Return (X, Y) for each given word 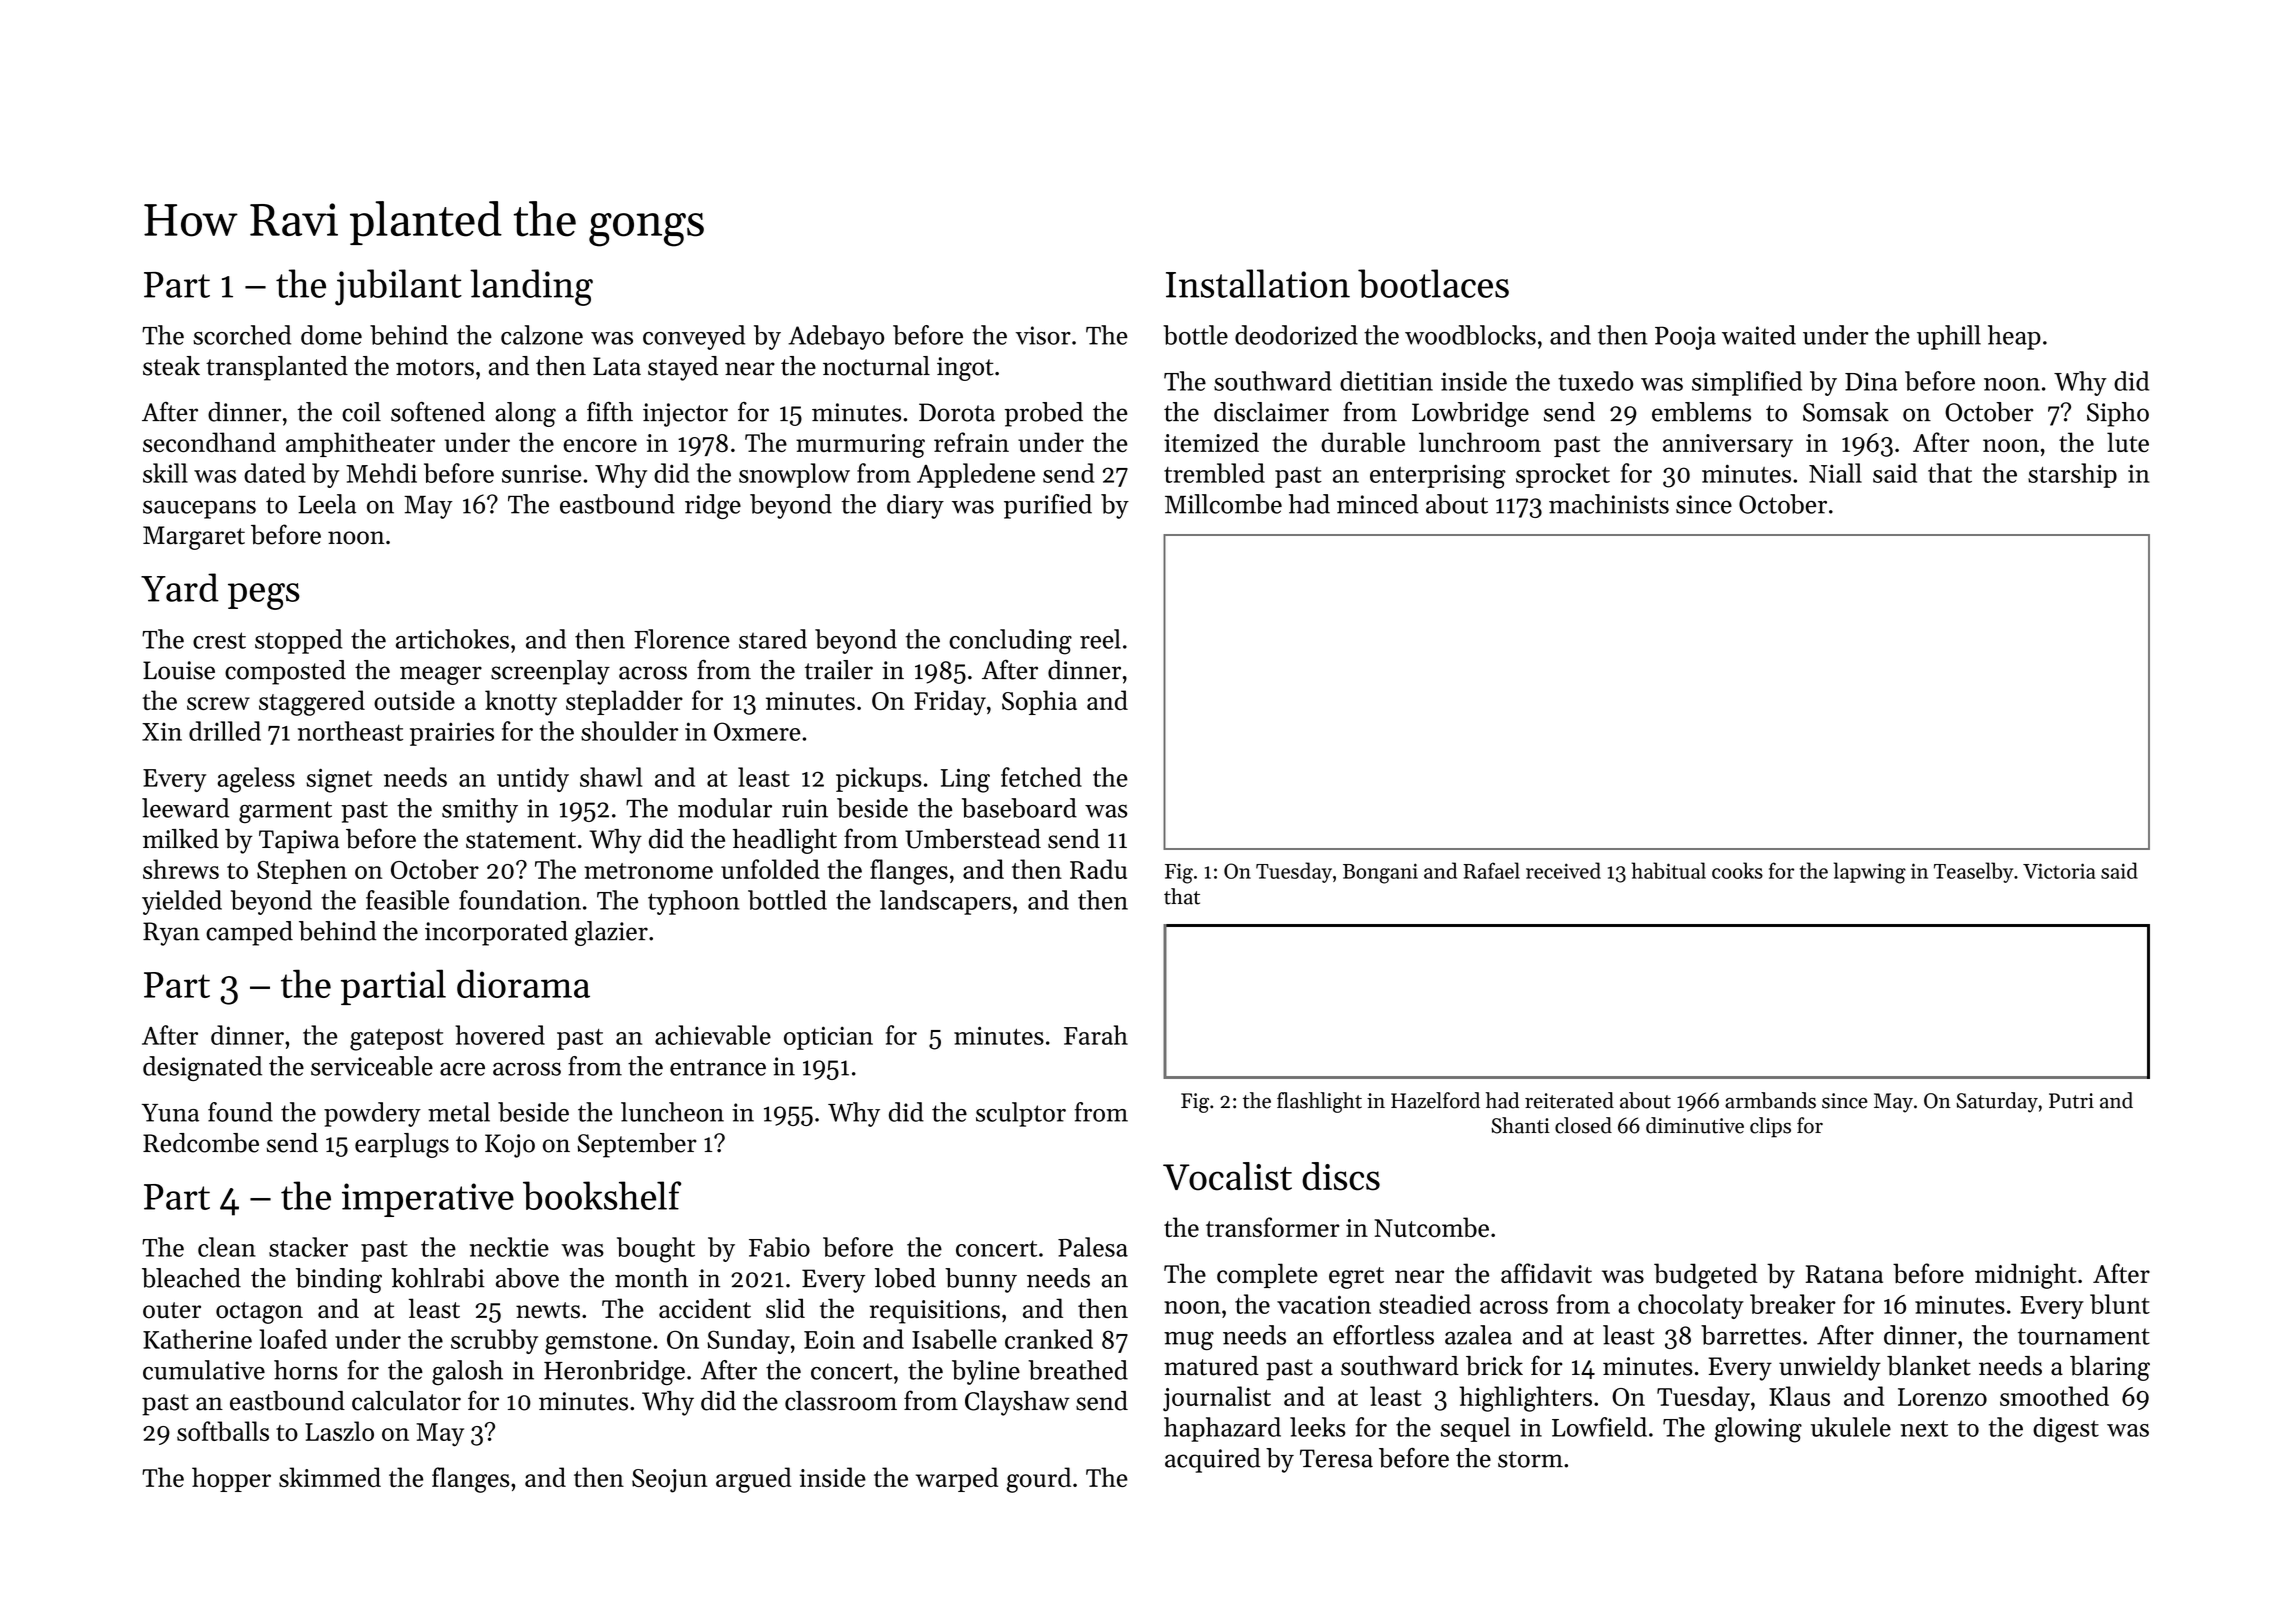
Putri (2071, 1101)
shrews (181, 869)
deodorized (1296, 335)
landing (531, 287)
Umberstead (973, 839)
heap (2014, 337)
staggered (312, 703)
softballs (223, 1431)
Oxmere (757, 731)
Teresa (1336, 1458)
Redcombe (201, 1143)
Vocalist (1227, 1176)
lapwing (1869, 873)
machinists (1609, 504)
